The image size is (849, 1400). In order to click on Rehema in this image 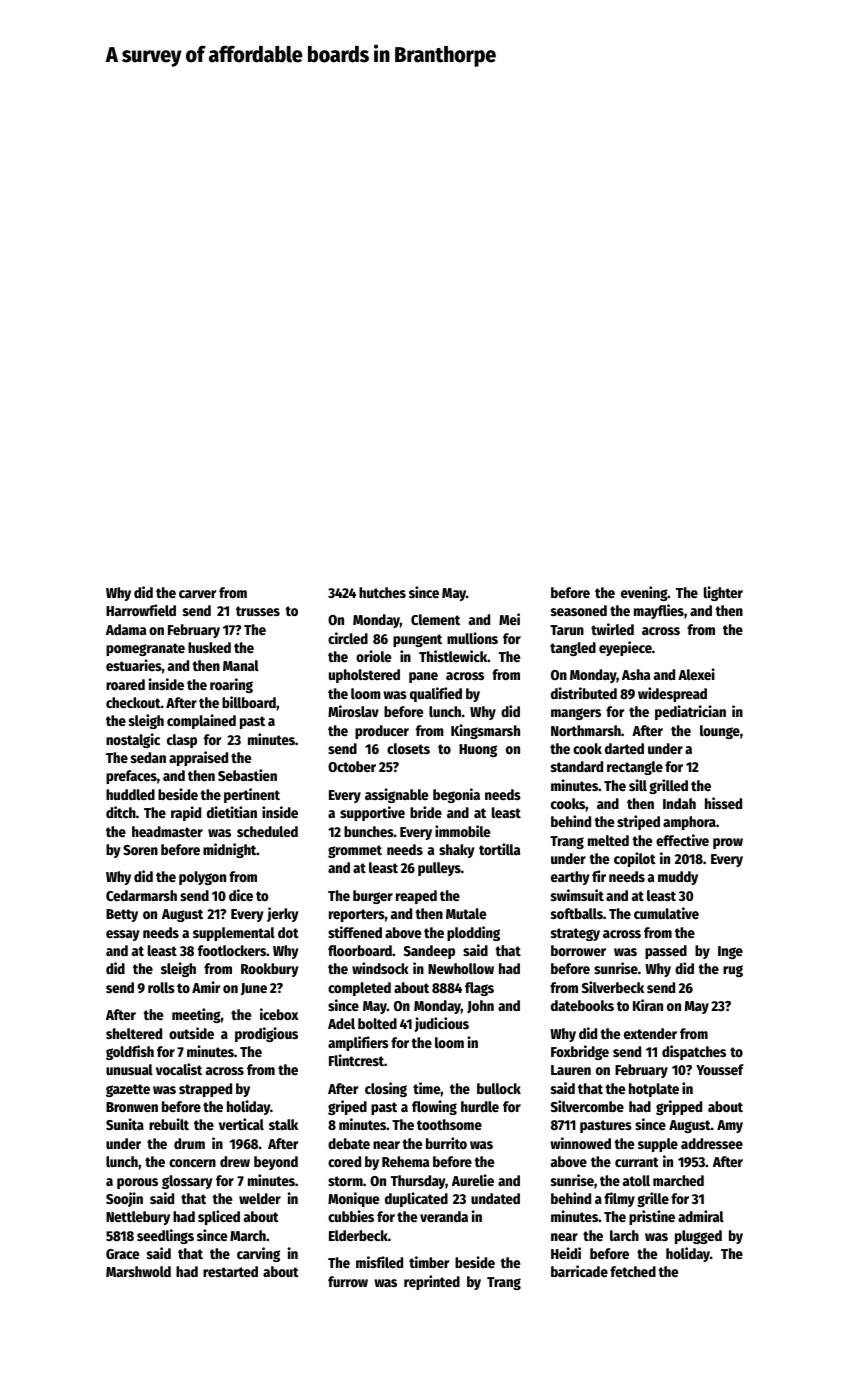, I will do `click(405, 1161)`.
